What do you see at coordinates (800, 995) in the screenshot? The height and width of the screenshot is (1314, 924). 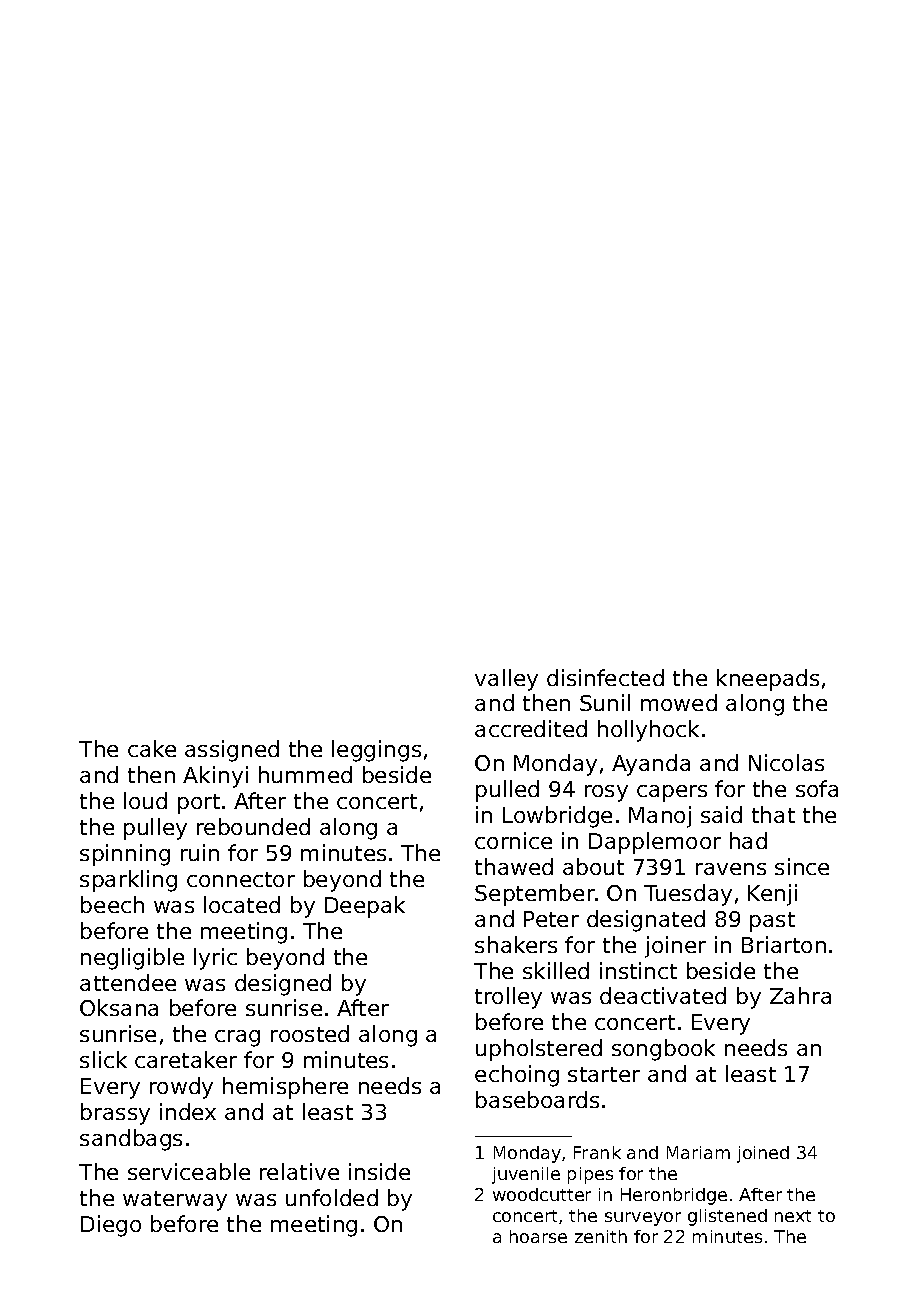 I see `Zahra` at bounding box center [800, 995].
